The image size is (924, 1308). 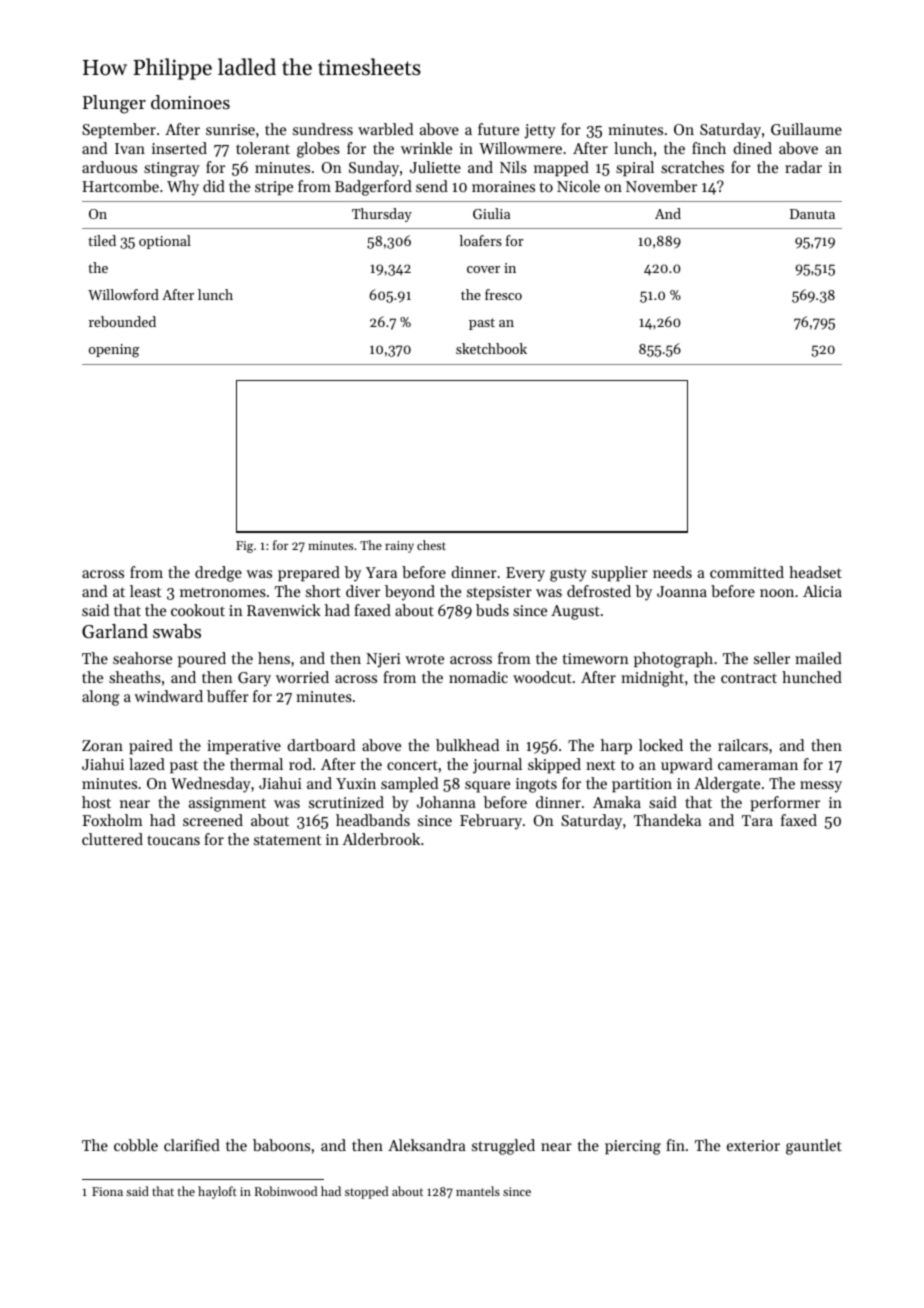 What do you see at coordinates (525, 574) in the screenshot?
I see `Every` at bounding box center [525, 574].
